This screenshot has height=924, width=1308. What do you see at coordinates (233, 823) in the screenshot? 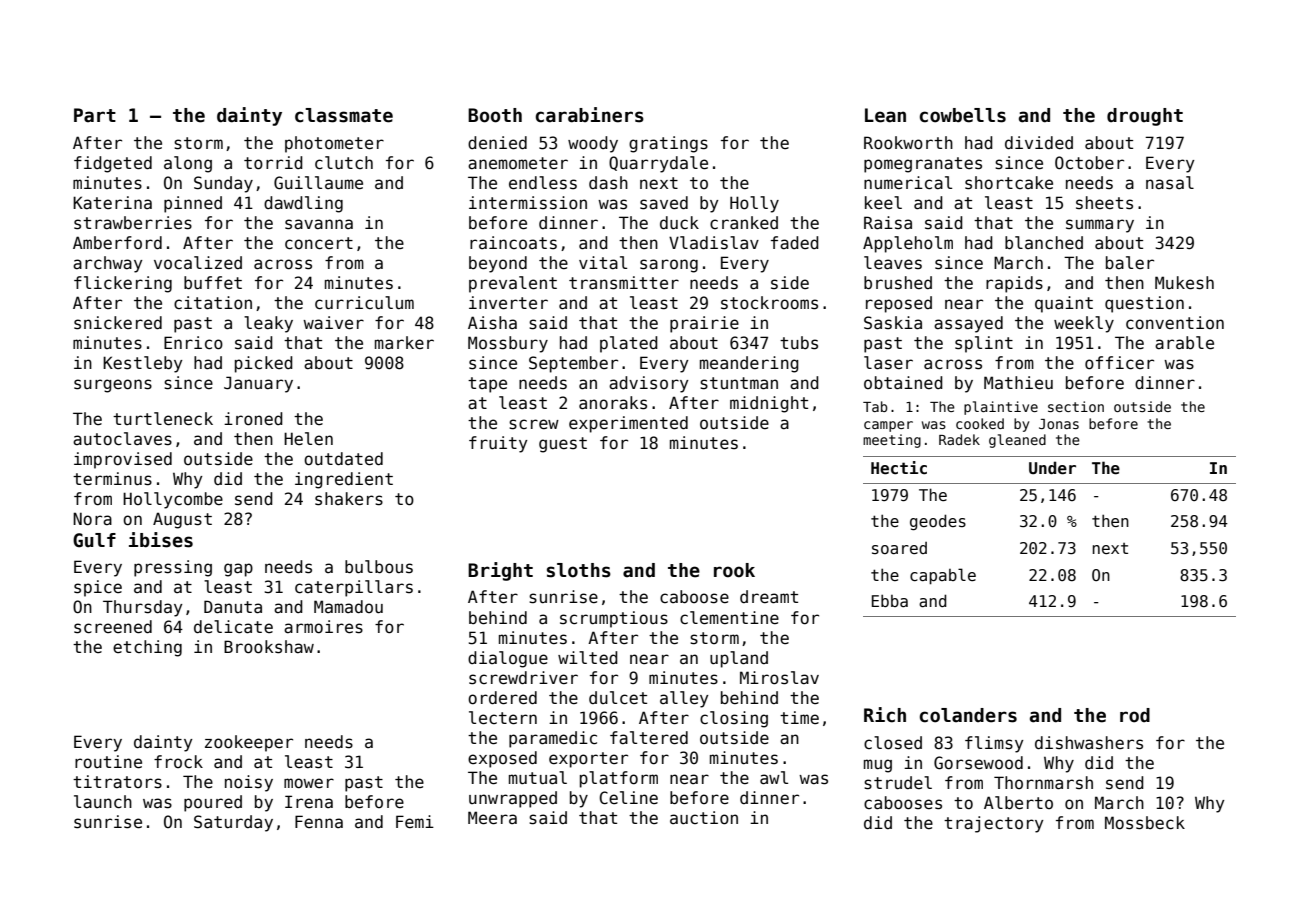
I see `Saturday` at bounding box center [233, 823].
